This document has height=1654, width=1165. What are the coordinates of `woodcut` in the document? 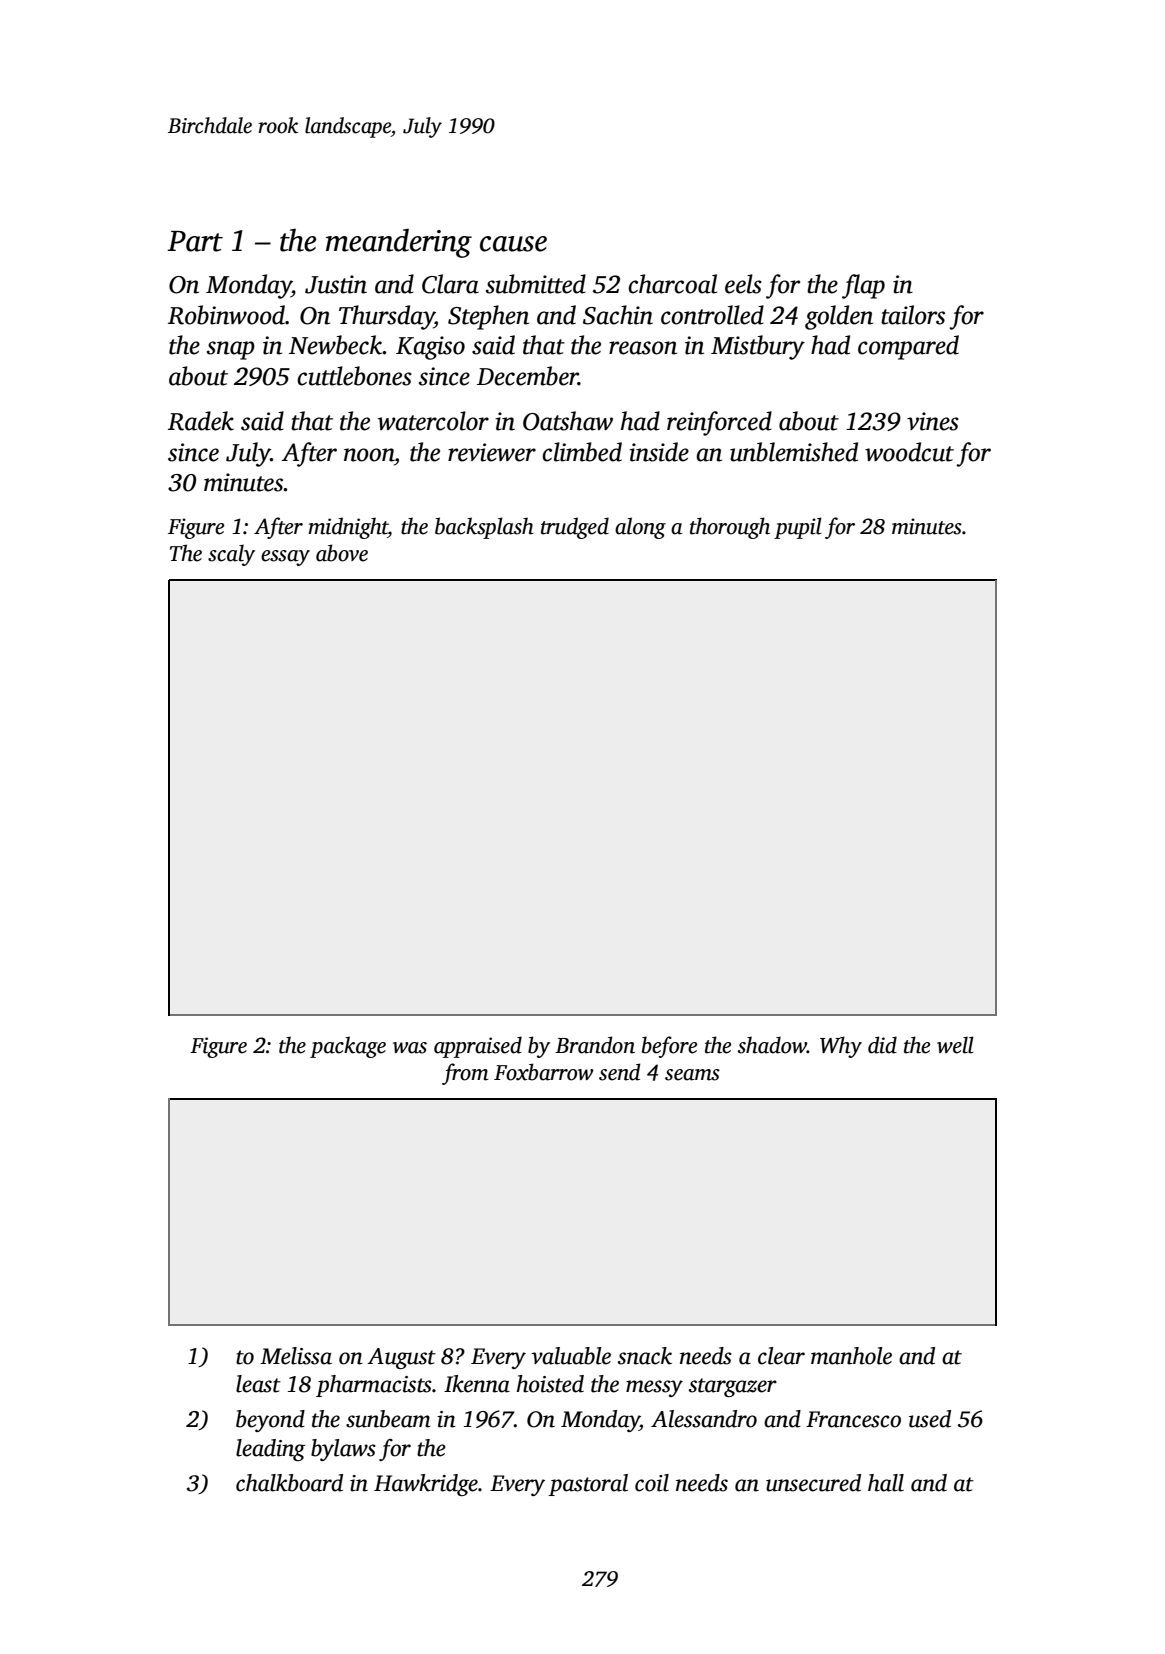 It's located at (909, 452).
